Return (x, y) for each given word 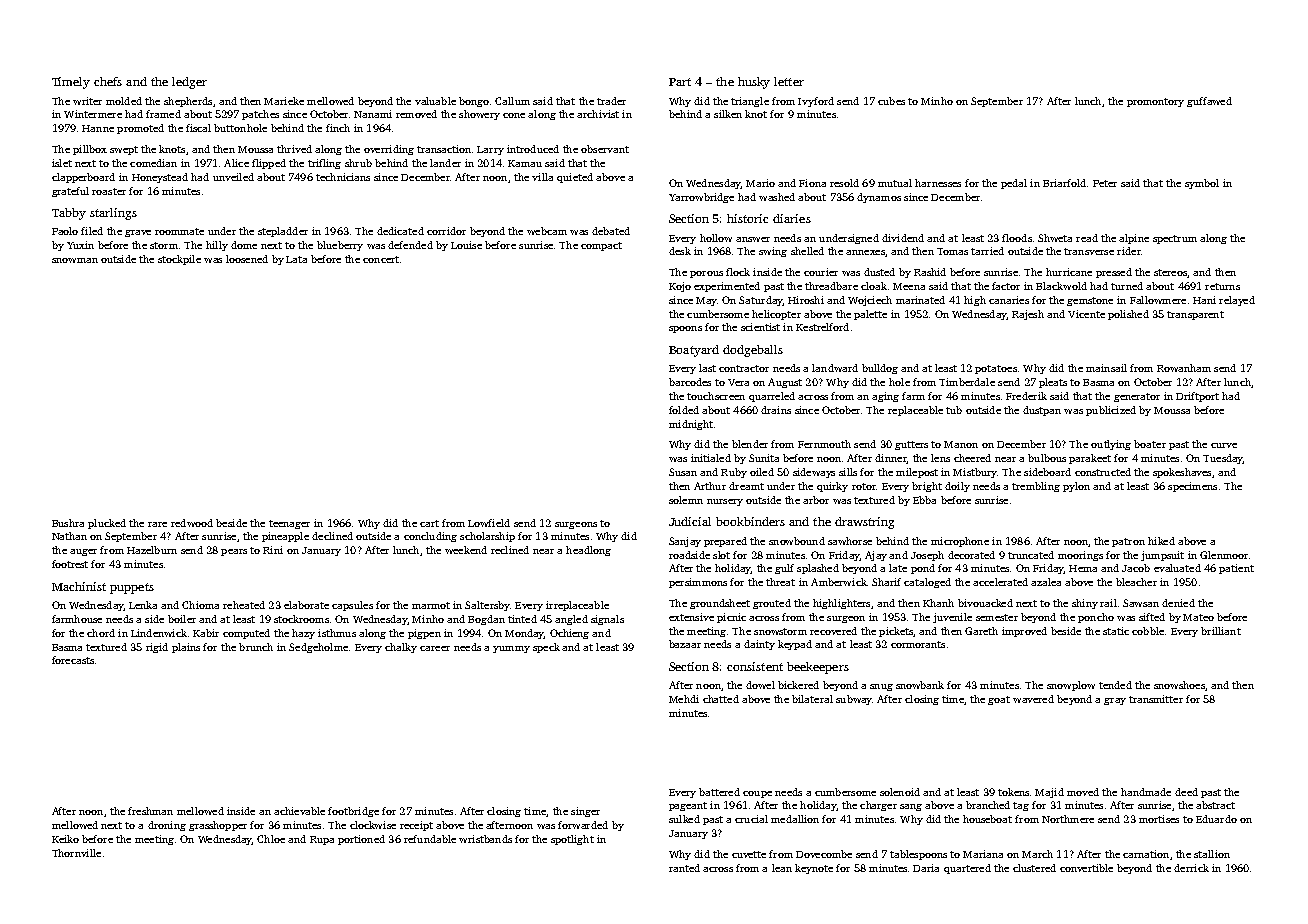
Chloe (271, 839)
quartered (967, 869)
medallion (795, 819)
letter (789, 81)
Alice (236, 163)
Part (680, 82)
